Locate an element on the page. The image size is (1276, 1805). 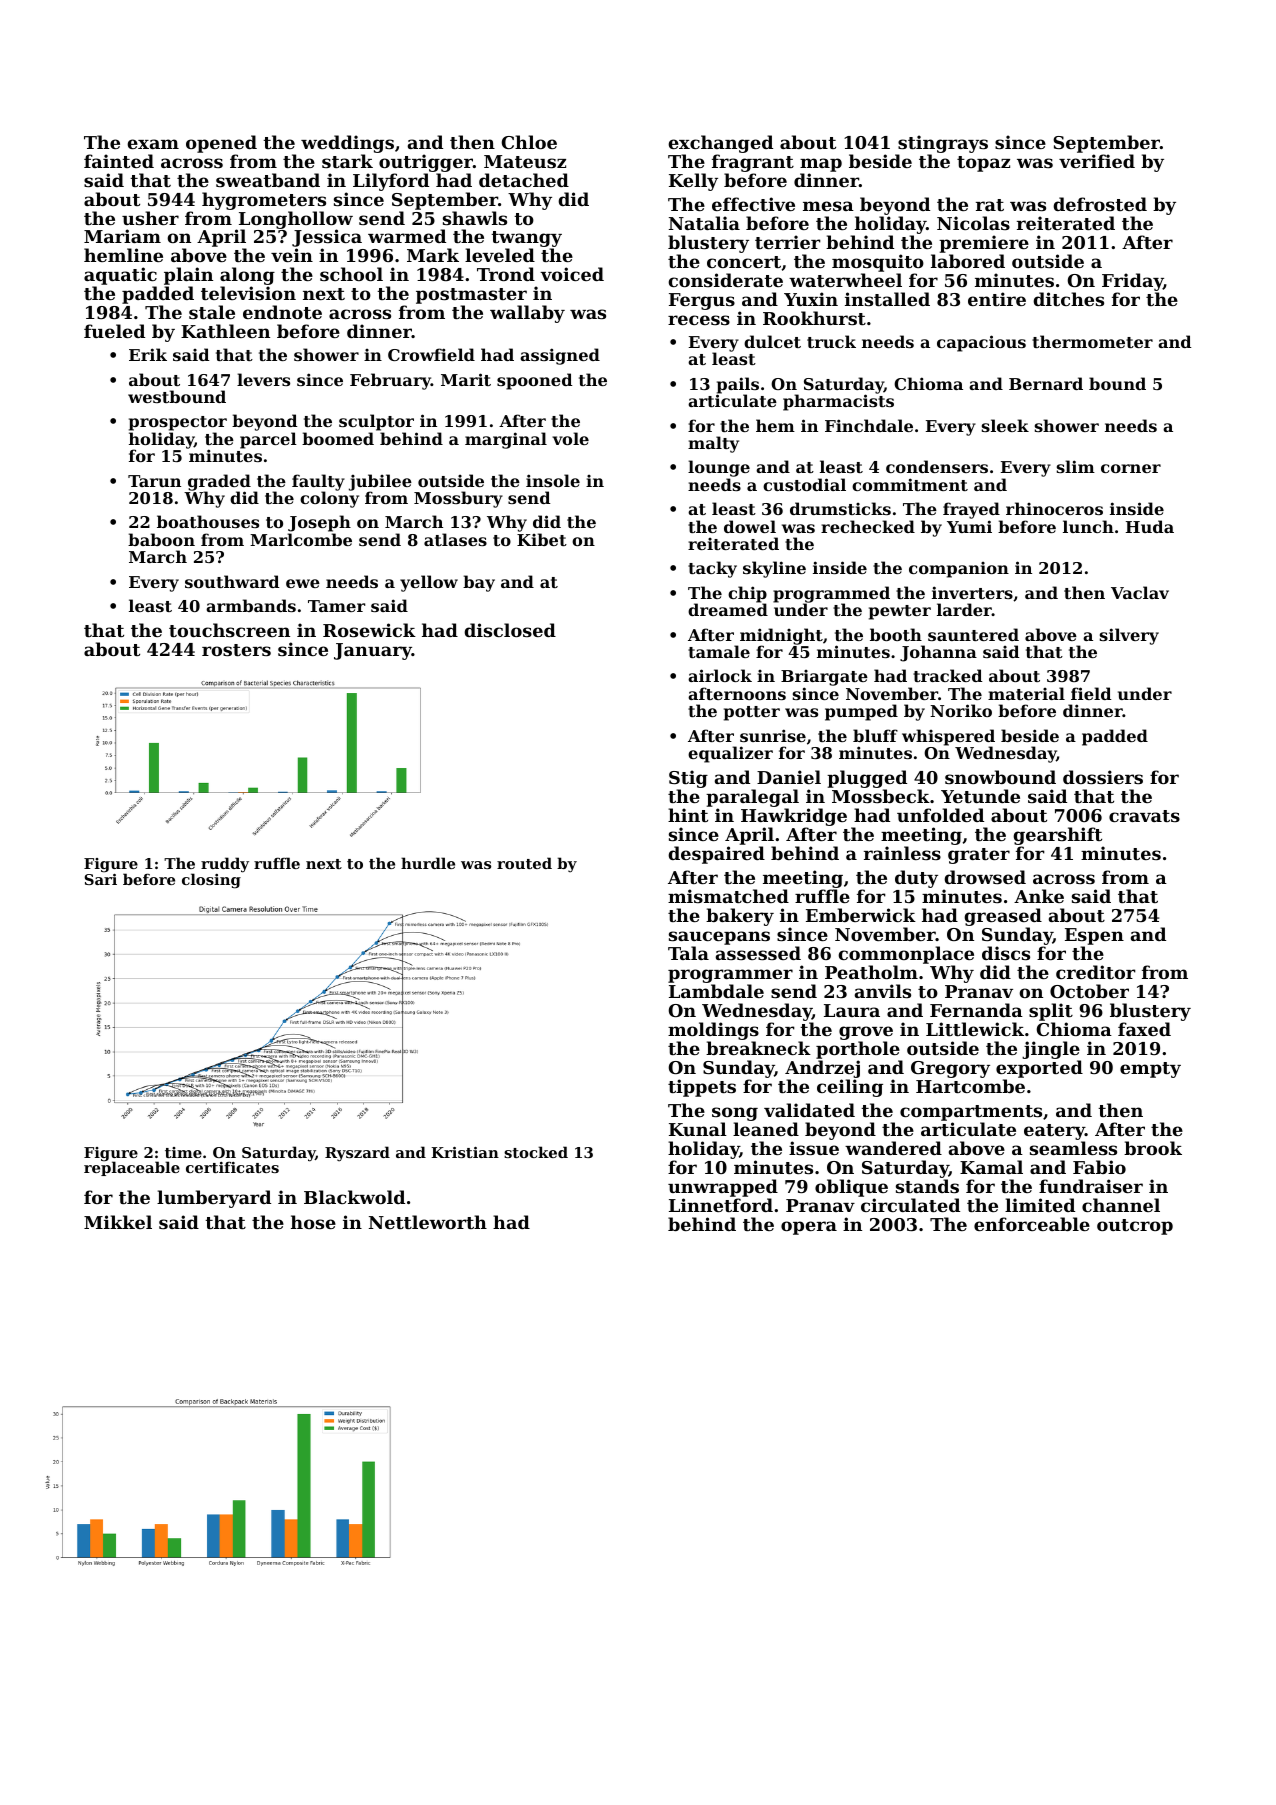
silvery is located at coordinates (1129, 636).
